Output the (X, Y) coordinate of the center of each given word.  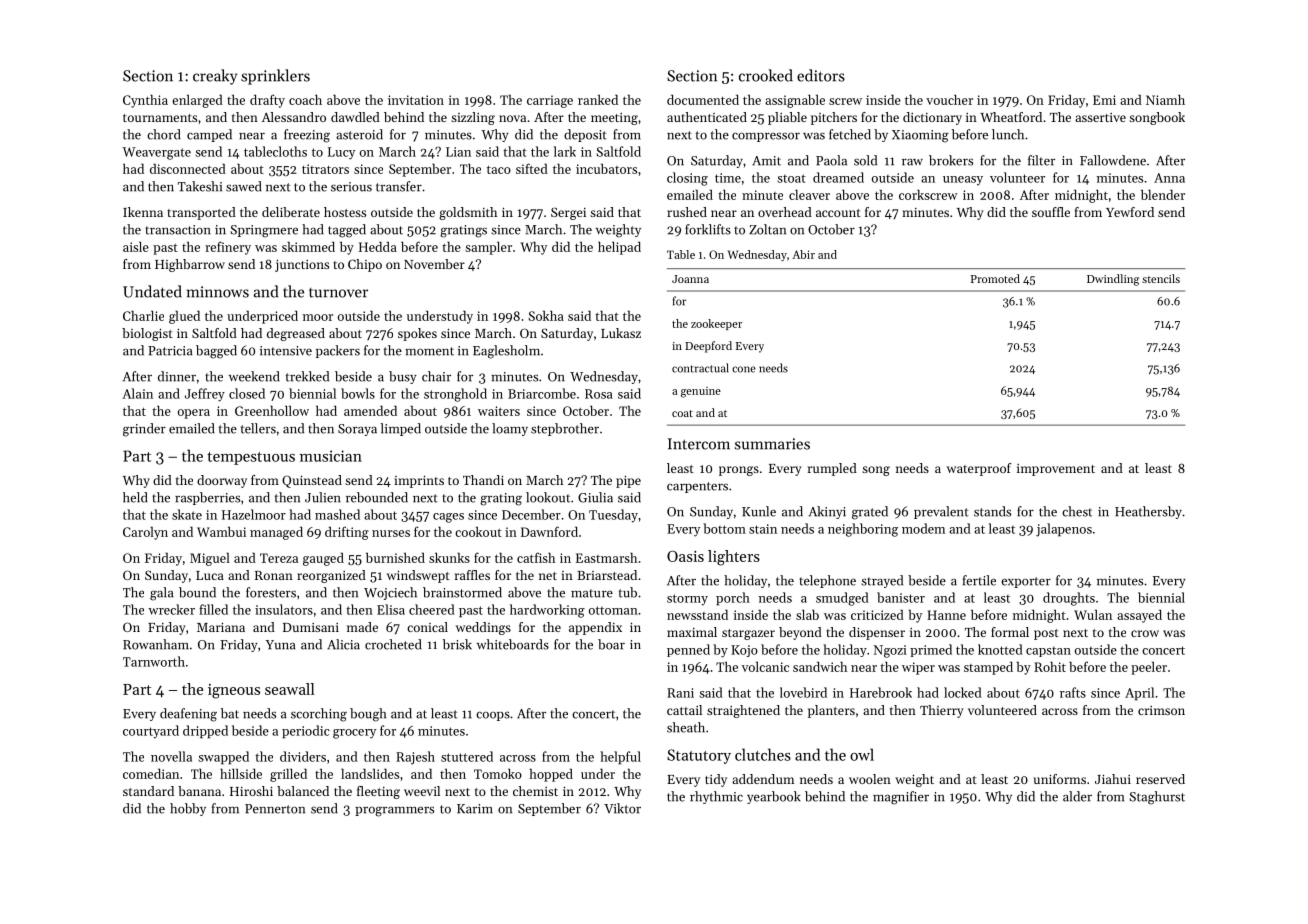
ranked (598, 99)
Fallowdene (1113, 160)
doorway (222, 481)
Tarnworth (154, 661)
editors (821, 75)
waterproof (979, 469)
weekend (254, 376)
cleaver (809, 194)
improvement (1056, 470)
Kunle (759, 511)
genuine (701, 392)
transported (201, 213)
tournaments (160, 118)
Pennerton (275, 809)
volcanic (765, 666)
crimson (1161, 710)
